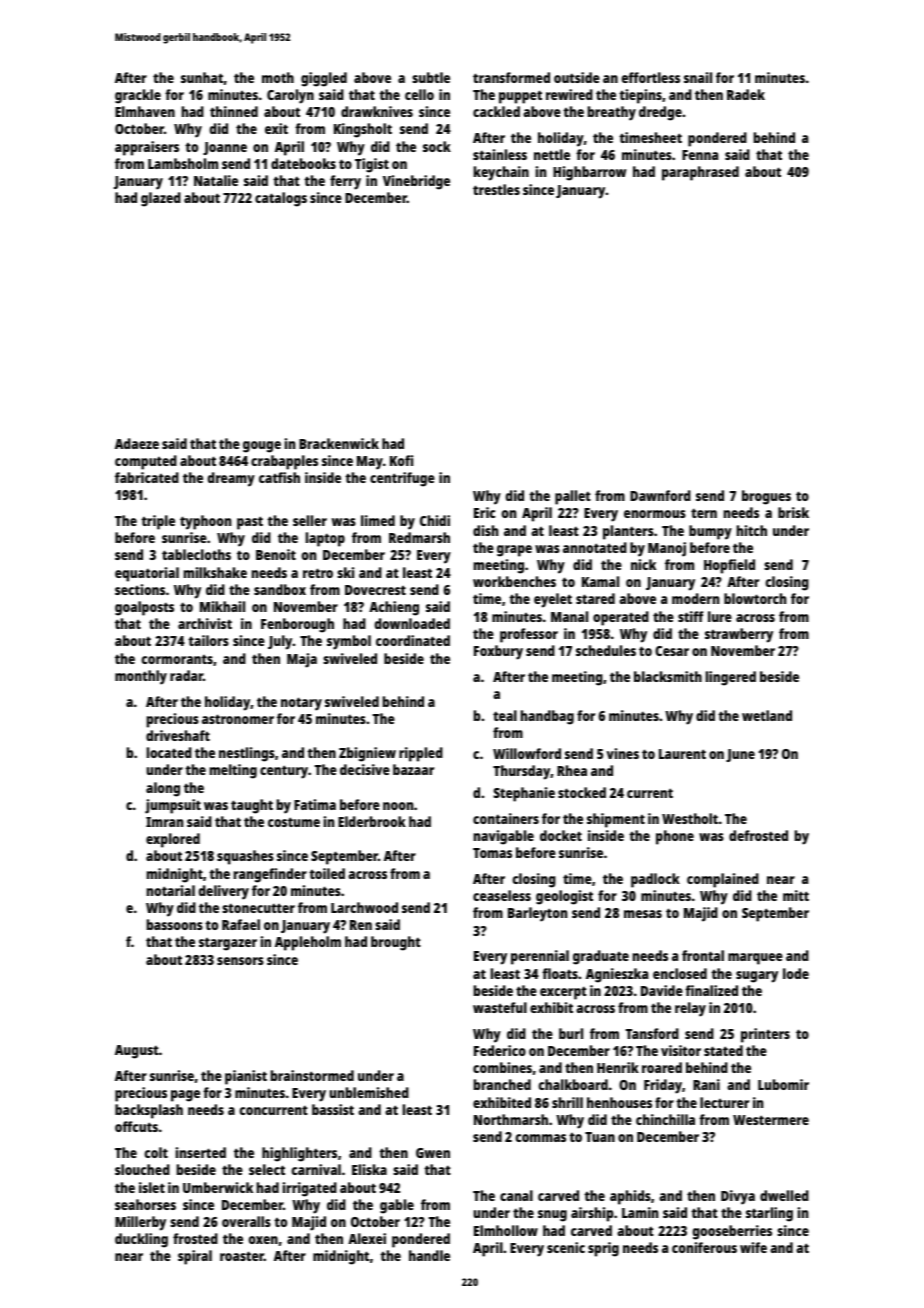 This image has height=1308, width=924. Describe the element at coordinates (195, 1257) in the image. I see `spiral` at that location.
